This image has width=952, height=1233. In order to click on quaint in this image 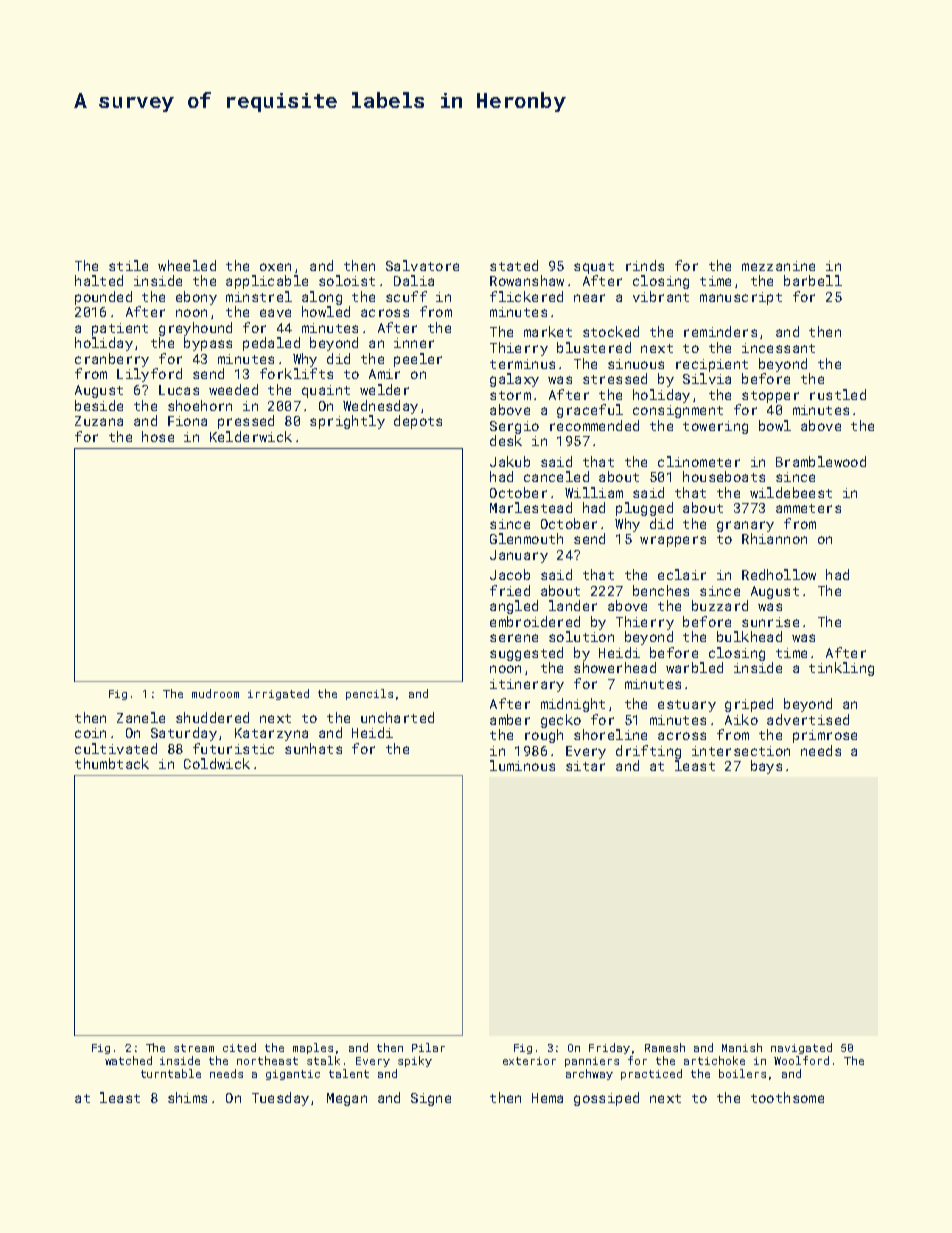, I will do `click(326, 391)`.
